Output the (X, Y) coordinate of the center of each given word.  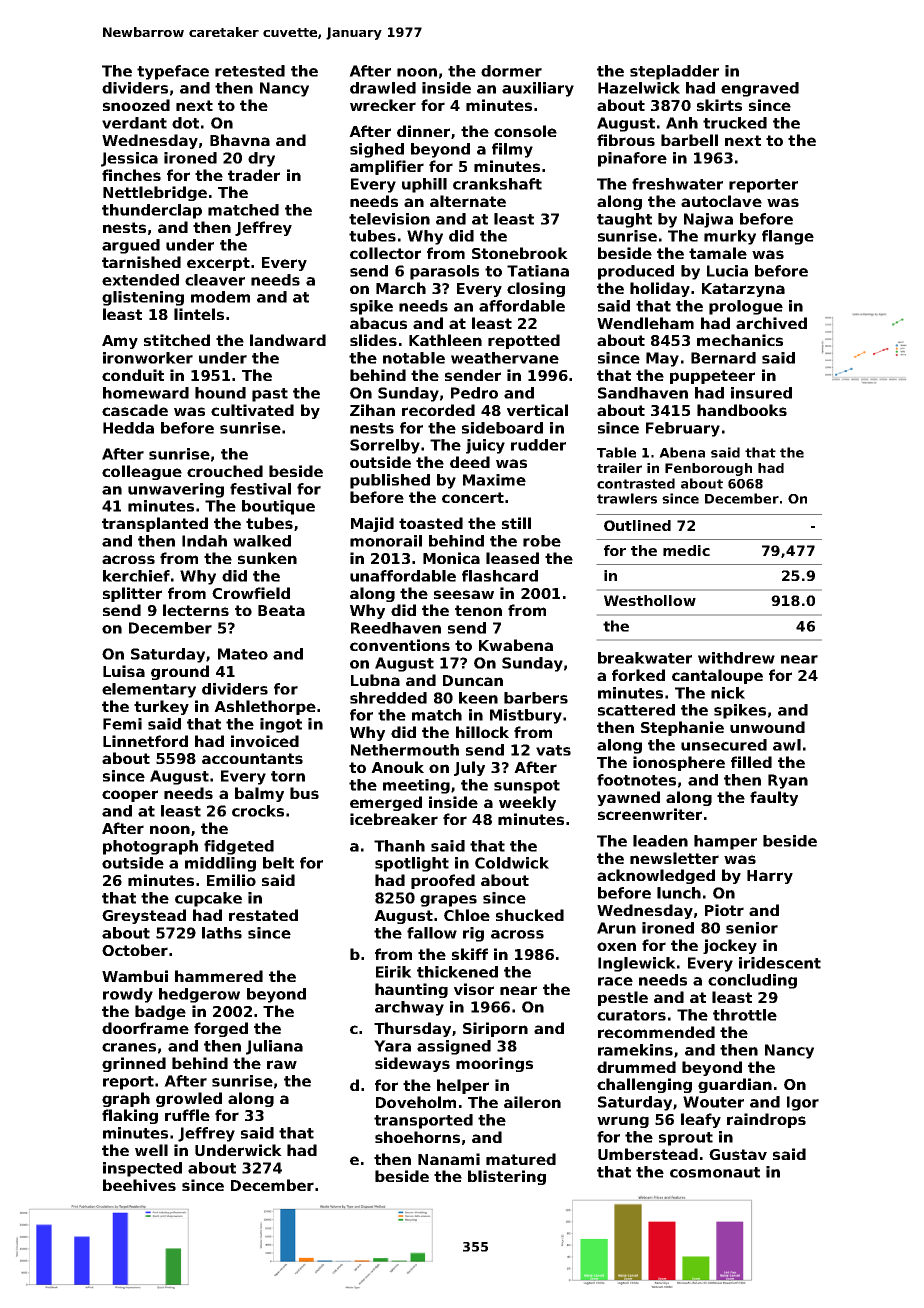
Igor (803, 1103)
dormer (511, 71)
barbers (536, 698)
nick (728, 693)
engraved (760, 89)
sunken (267, 558)
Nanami (449, 1159)
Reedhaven (396, 628)
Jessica (129, 159)
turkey (161, 707)
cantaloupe (717, 676)
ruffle (187, 1115)
